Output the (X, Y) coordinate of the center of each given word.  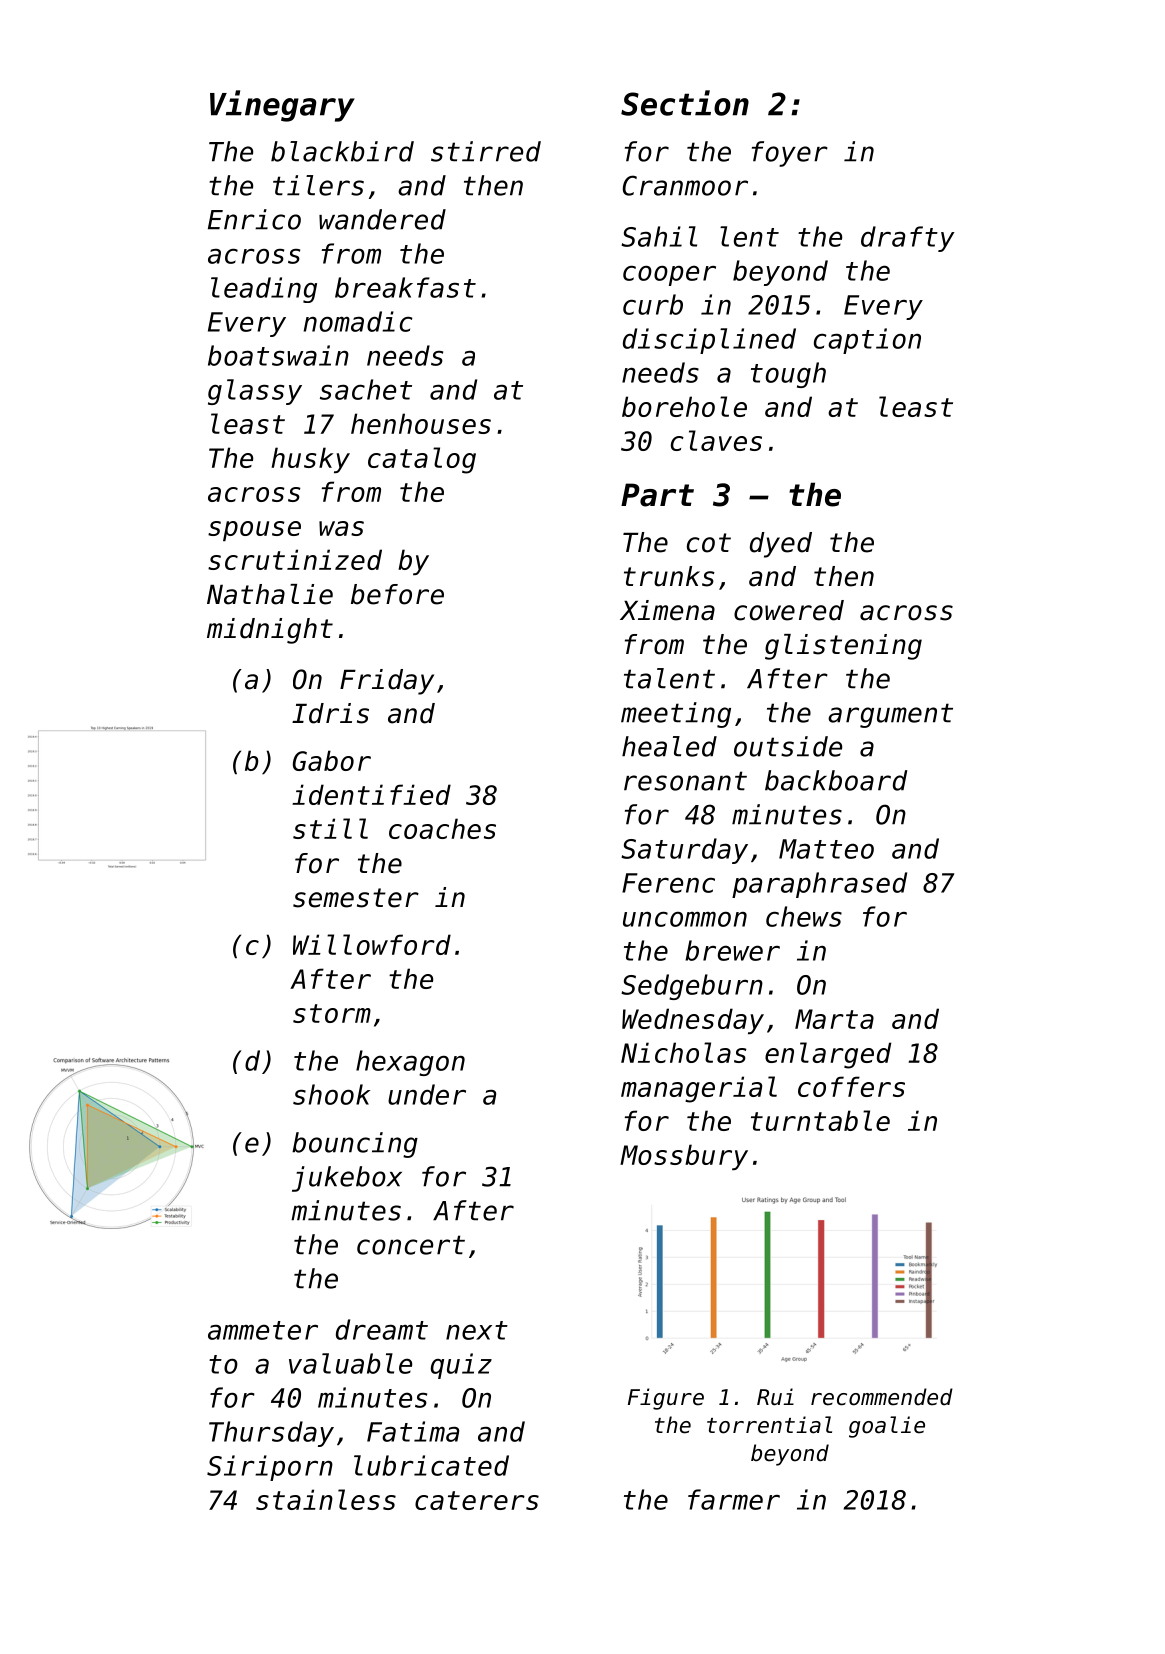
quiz (461, 1366)
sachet (366, 389)
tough (788, 375)
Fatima (413, 1431)
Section (685, 103)
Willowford (372, 944)
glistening (843, 647)
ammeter (263, 1330)
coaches (442, 828)
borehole (684, 406)
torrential (769, 1425)
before (397, 594)
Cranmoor (685, 185)
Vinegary (282, 106)
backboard (836, 780)
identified (371, 794)
